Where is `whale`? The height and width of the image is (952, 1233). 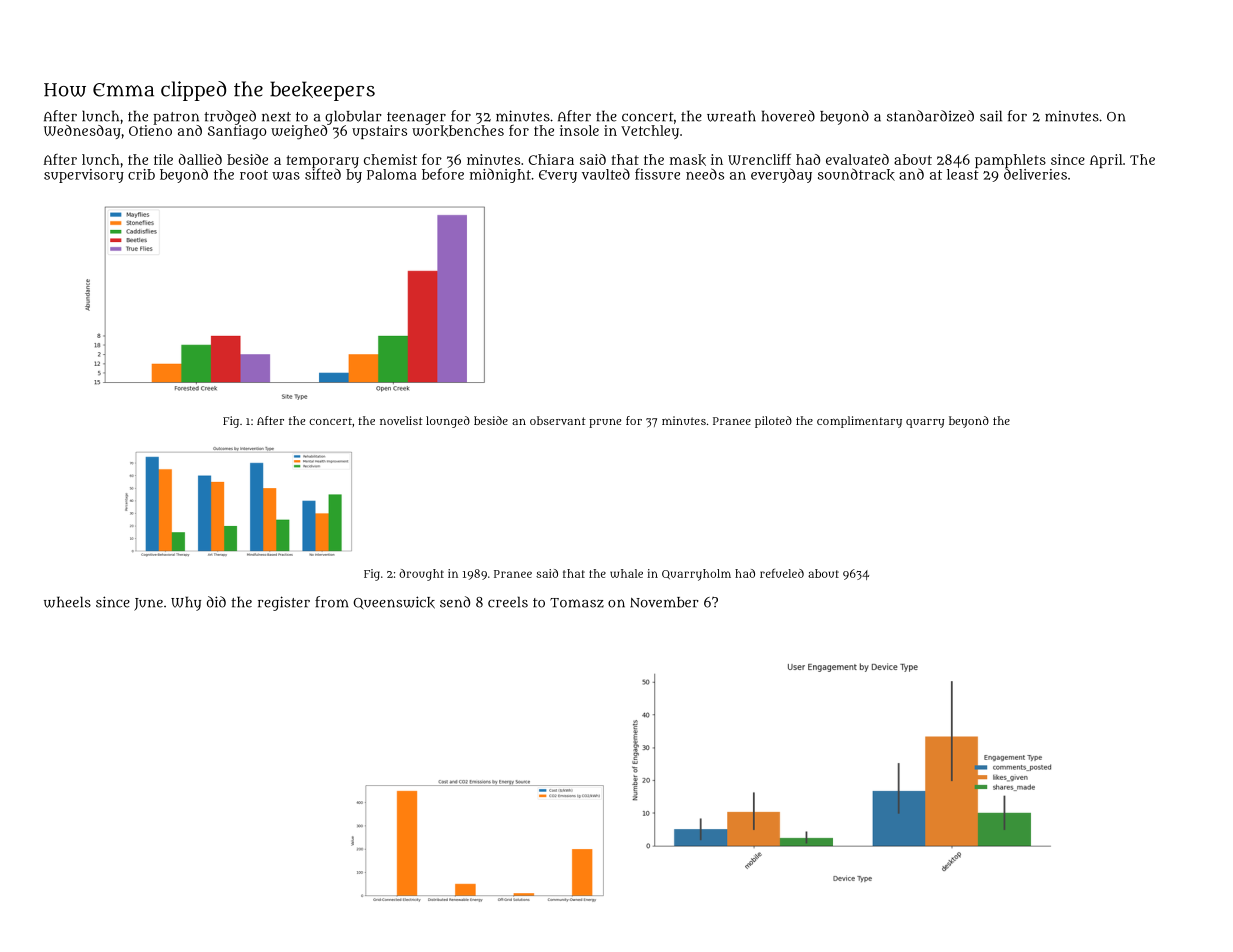
whale is located at coordinates (626, 573).
